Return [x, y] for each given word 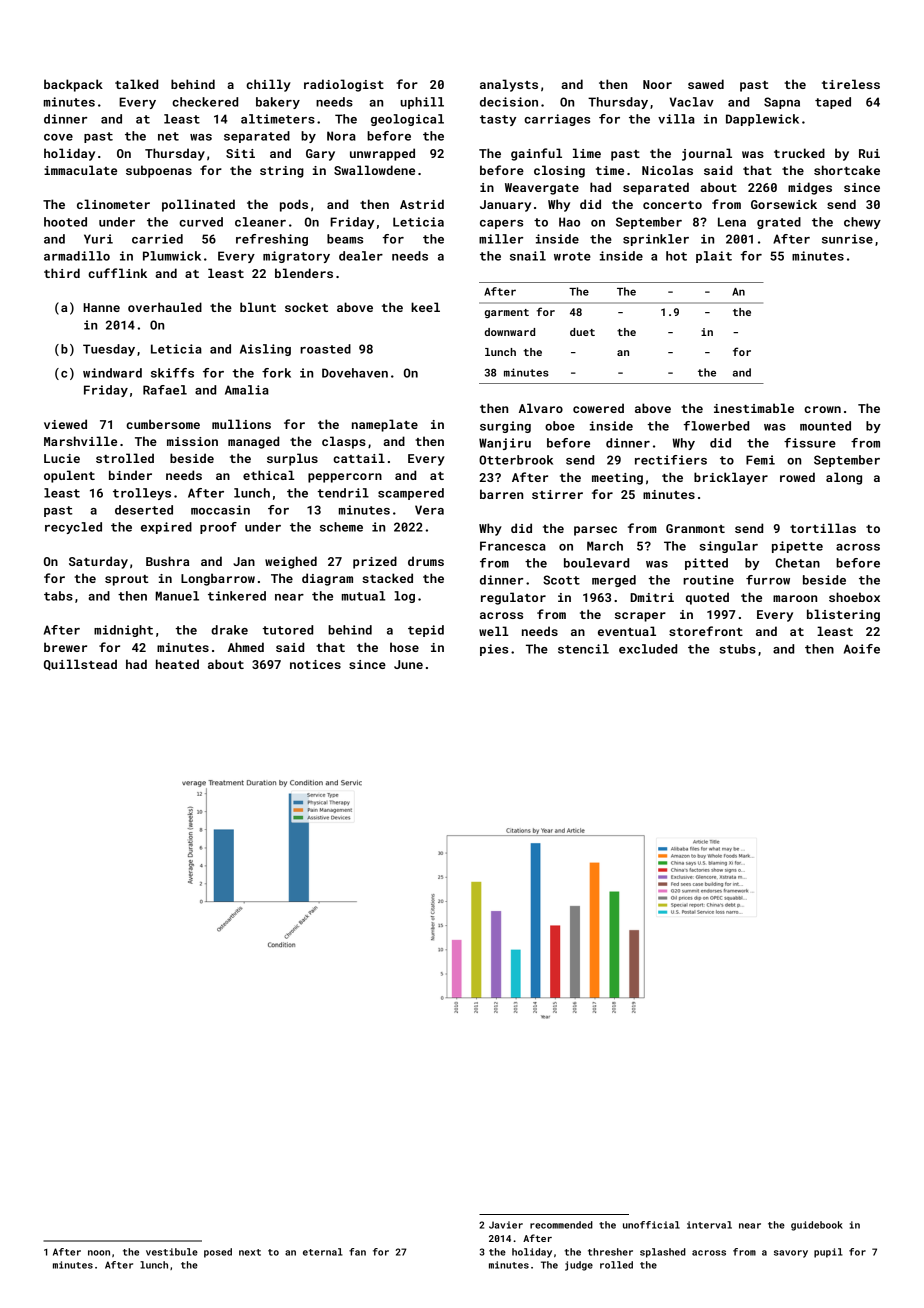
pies [494, 650]
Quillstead [80, 665]
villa [676, 119]
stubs [738, 649]
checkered [205, 102]
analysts [509, 85]
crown [822, 409]
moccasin [220, 510]
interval [709, 1225]
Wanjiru [505, 444]
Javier [506, 1225]
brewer [65, 647]
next [250, 1252]
